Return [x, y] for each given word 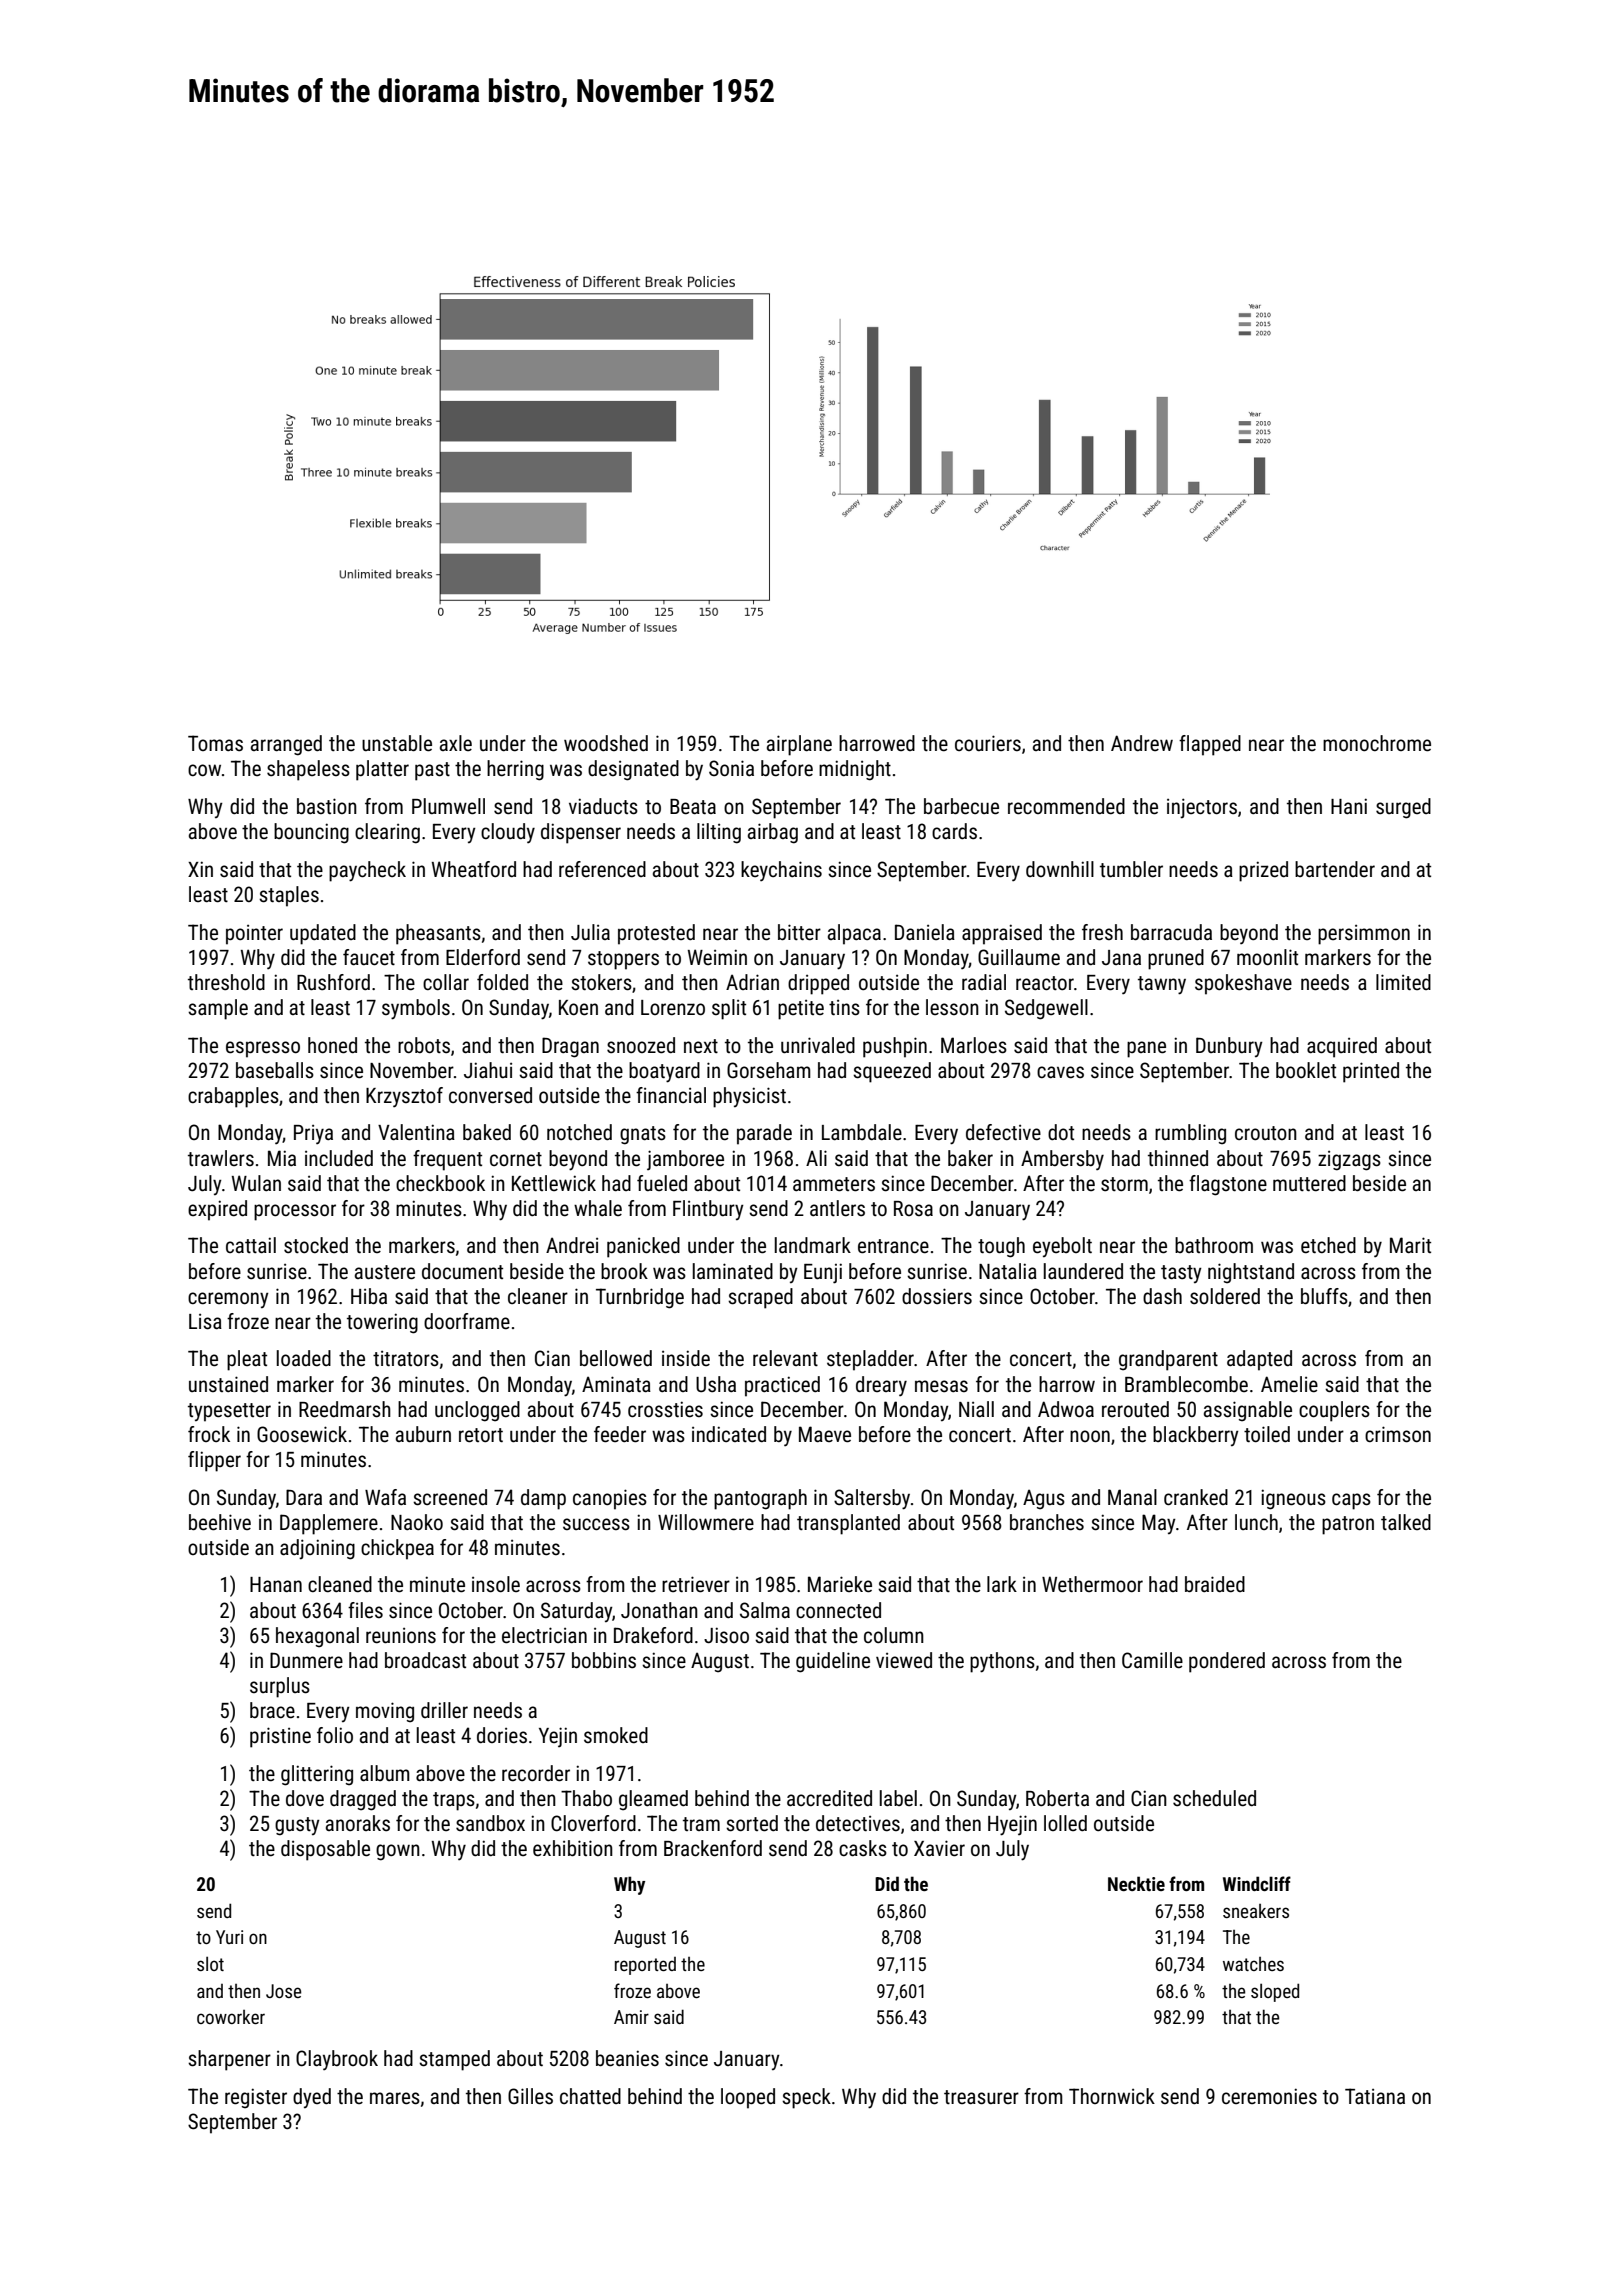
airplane [799, 745]
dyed [312, 2098]
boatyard [664, 1072]
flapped [1210, 745]
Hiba [369, 1296]
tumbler [1131, 869]
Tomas [215, 743]
